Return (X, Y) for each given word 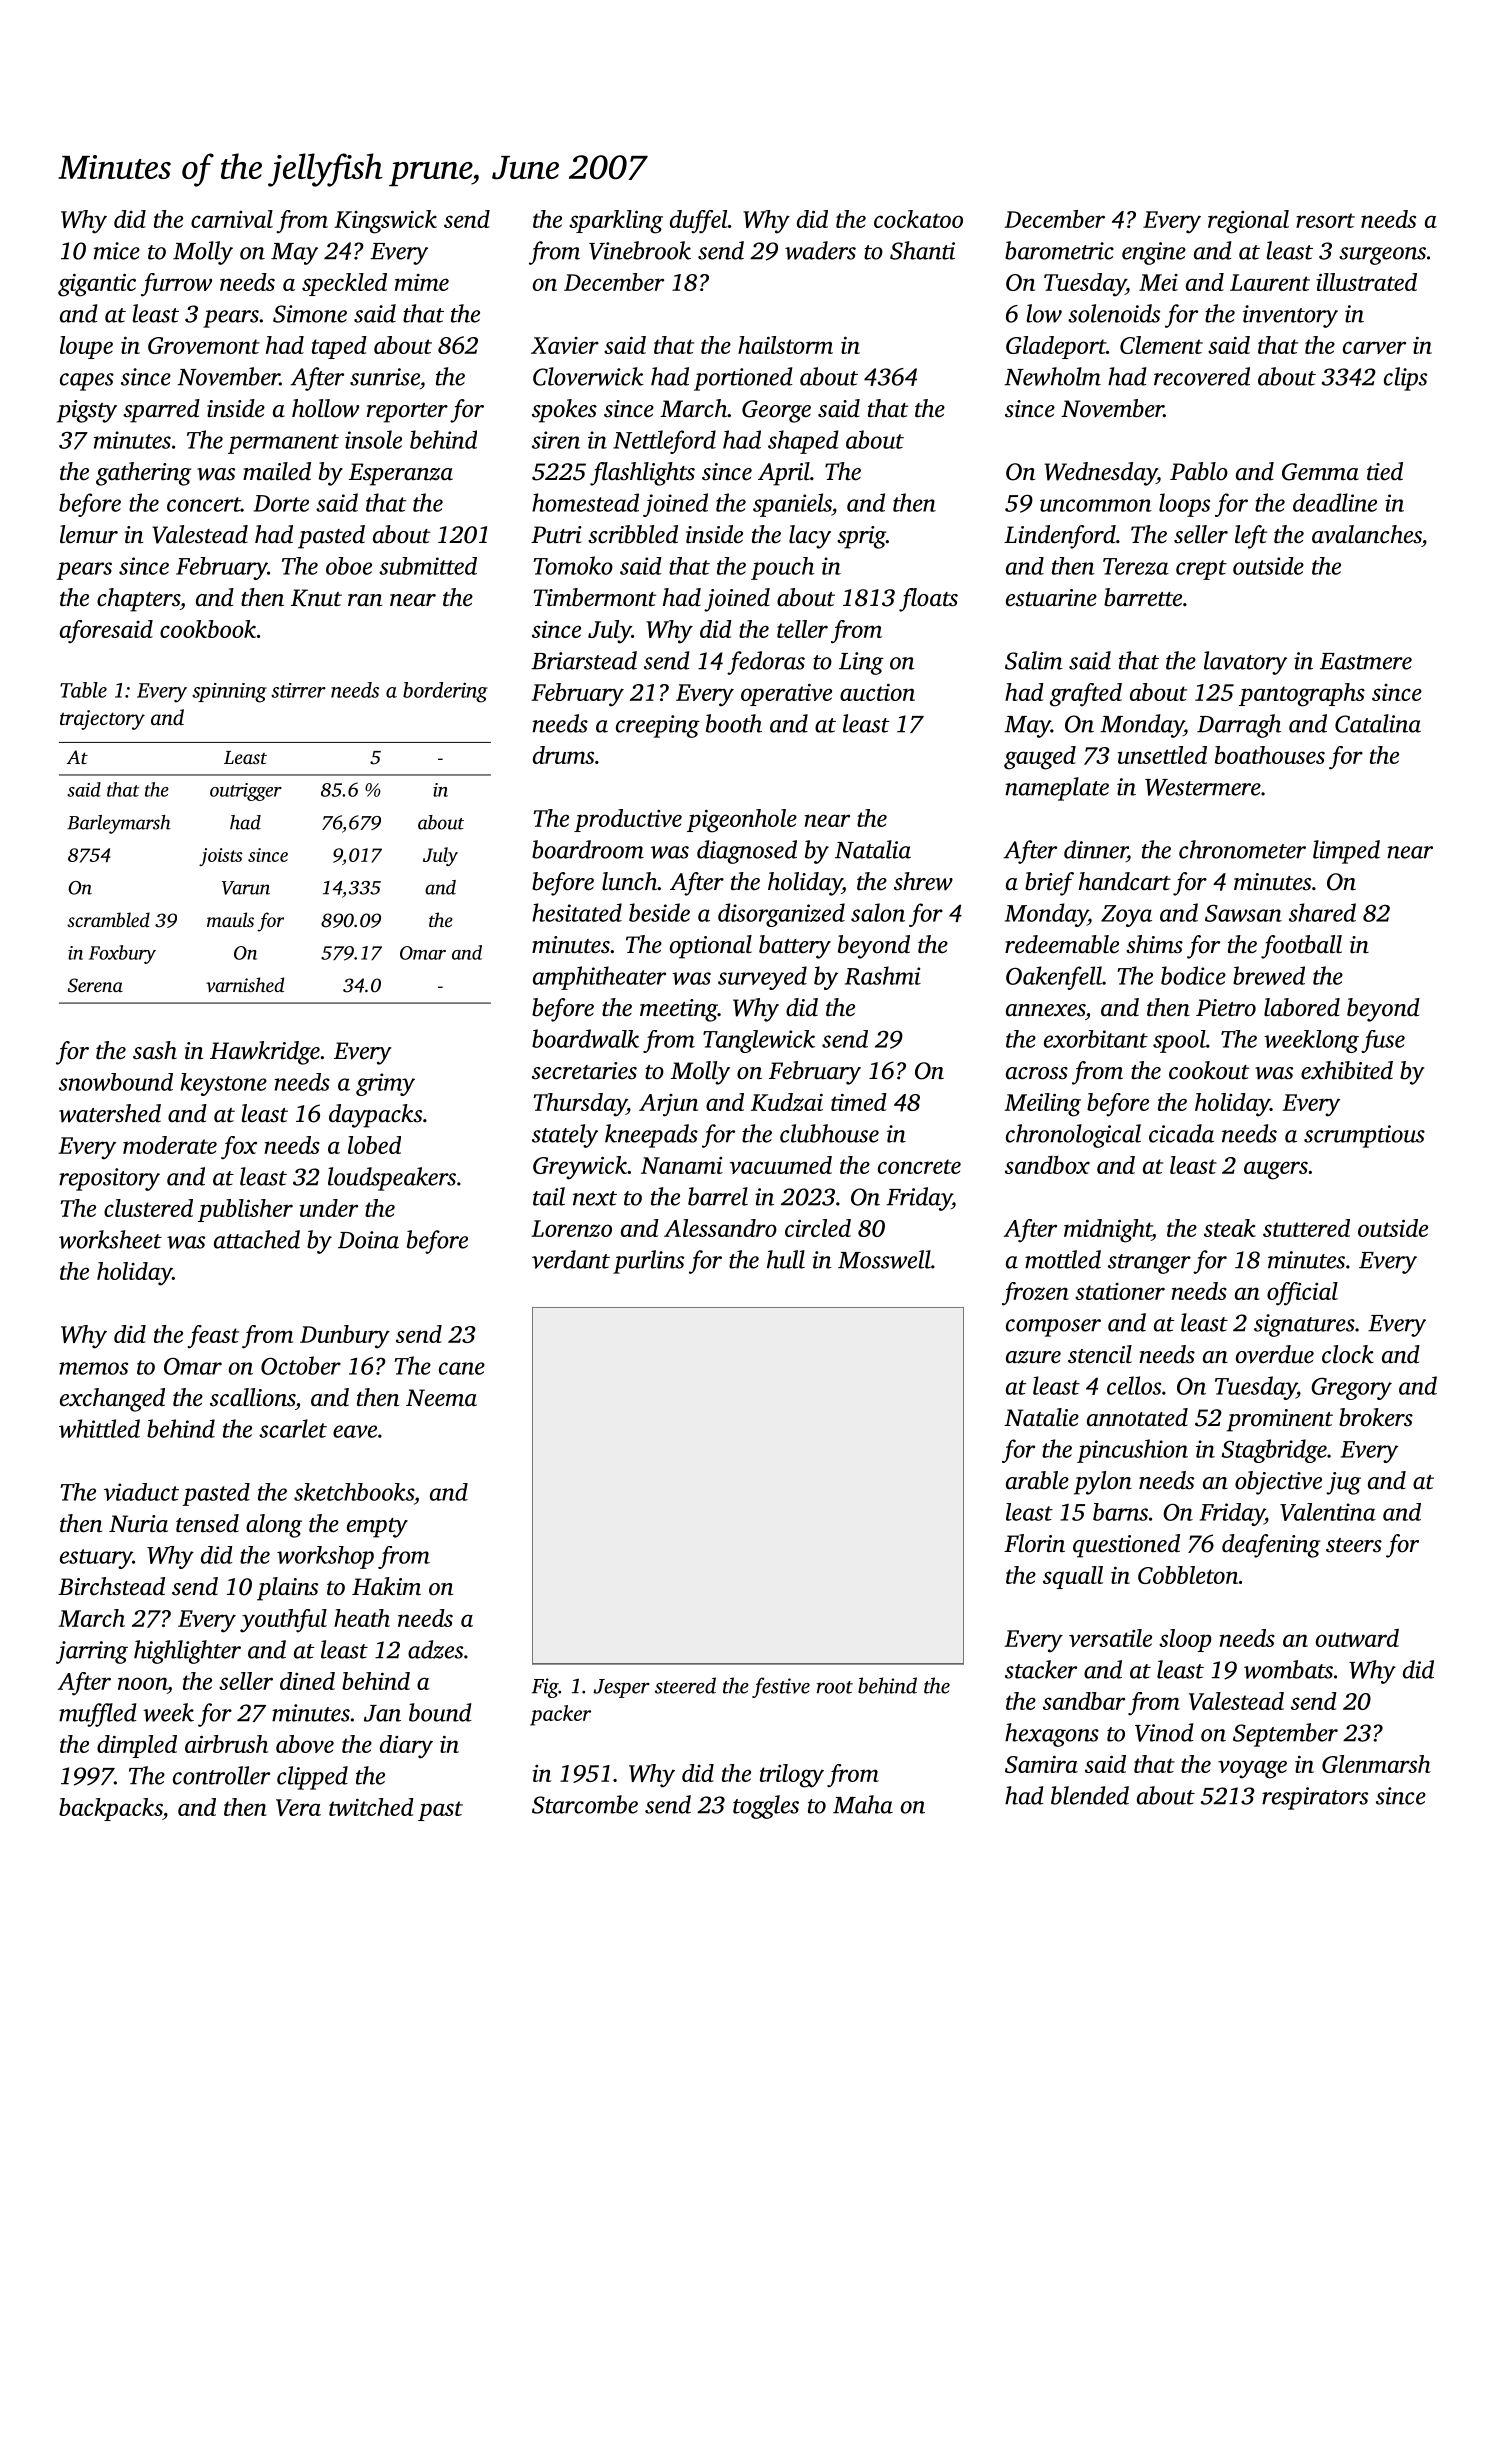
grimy (385, 1084)
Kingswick (385, 222)
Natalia (873, 849)
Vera (298, 1807)
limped (1346, 852)
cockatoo (918, 219)
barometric (1059, 250)
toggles (766, 1807)
